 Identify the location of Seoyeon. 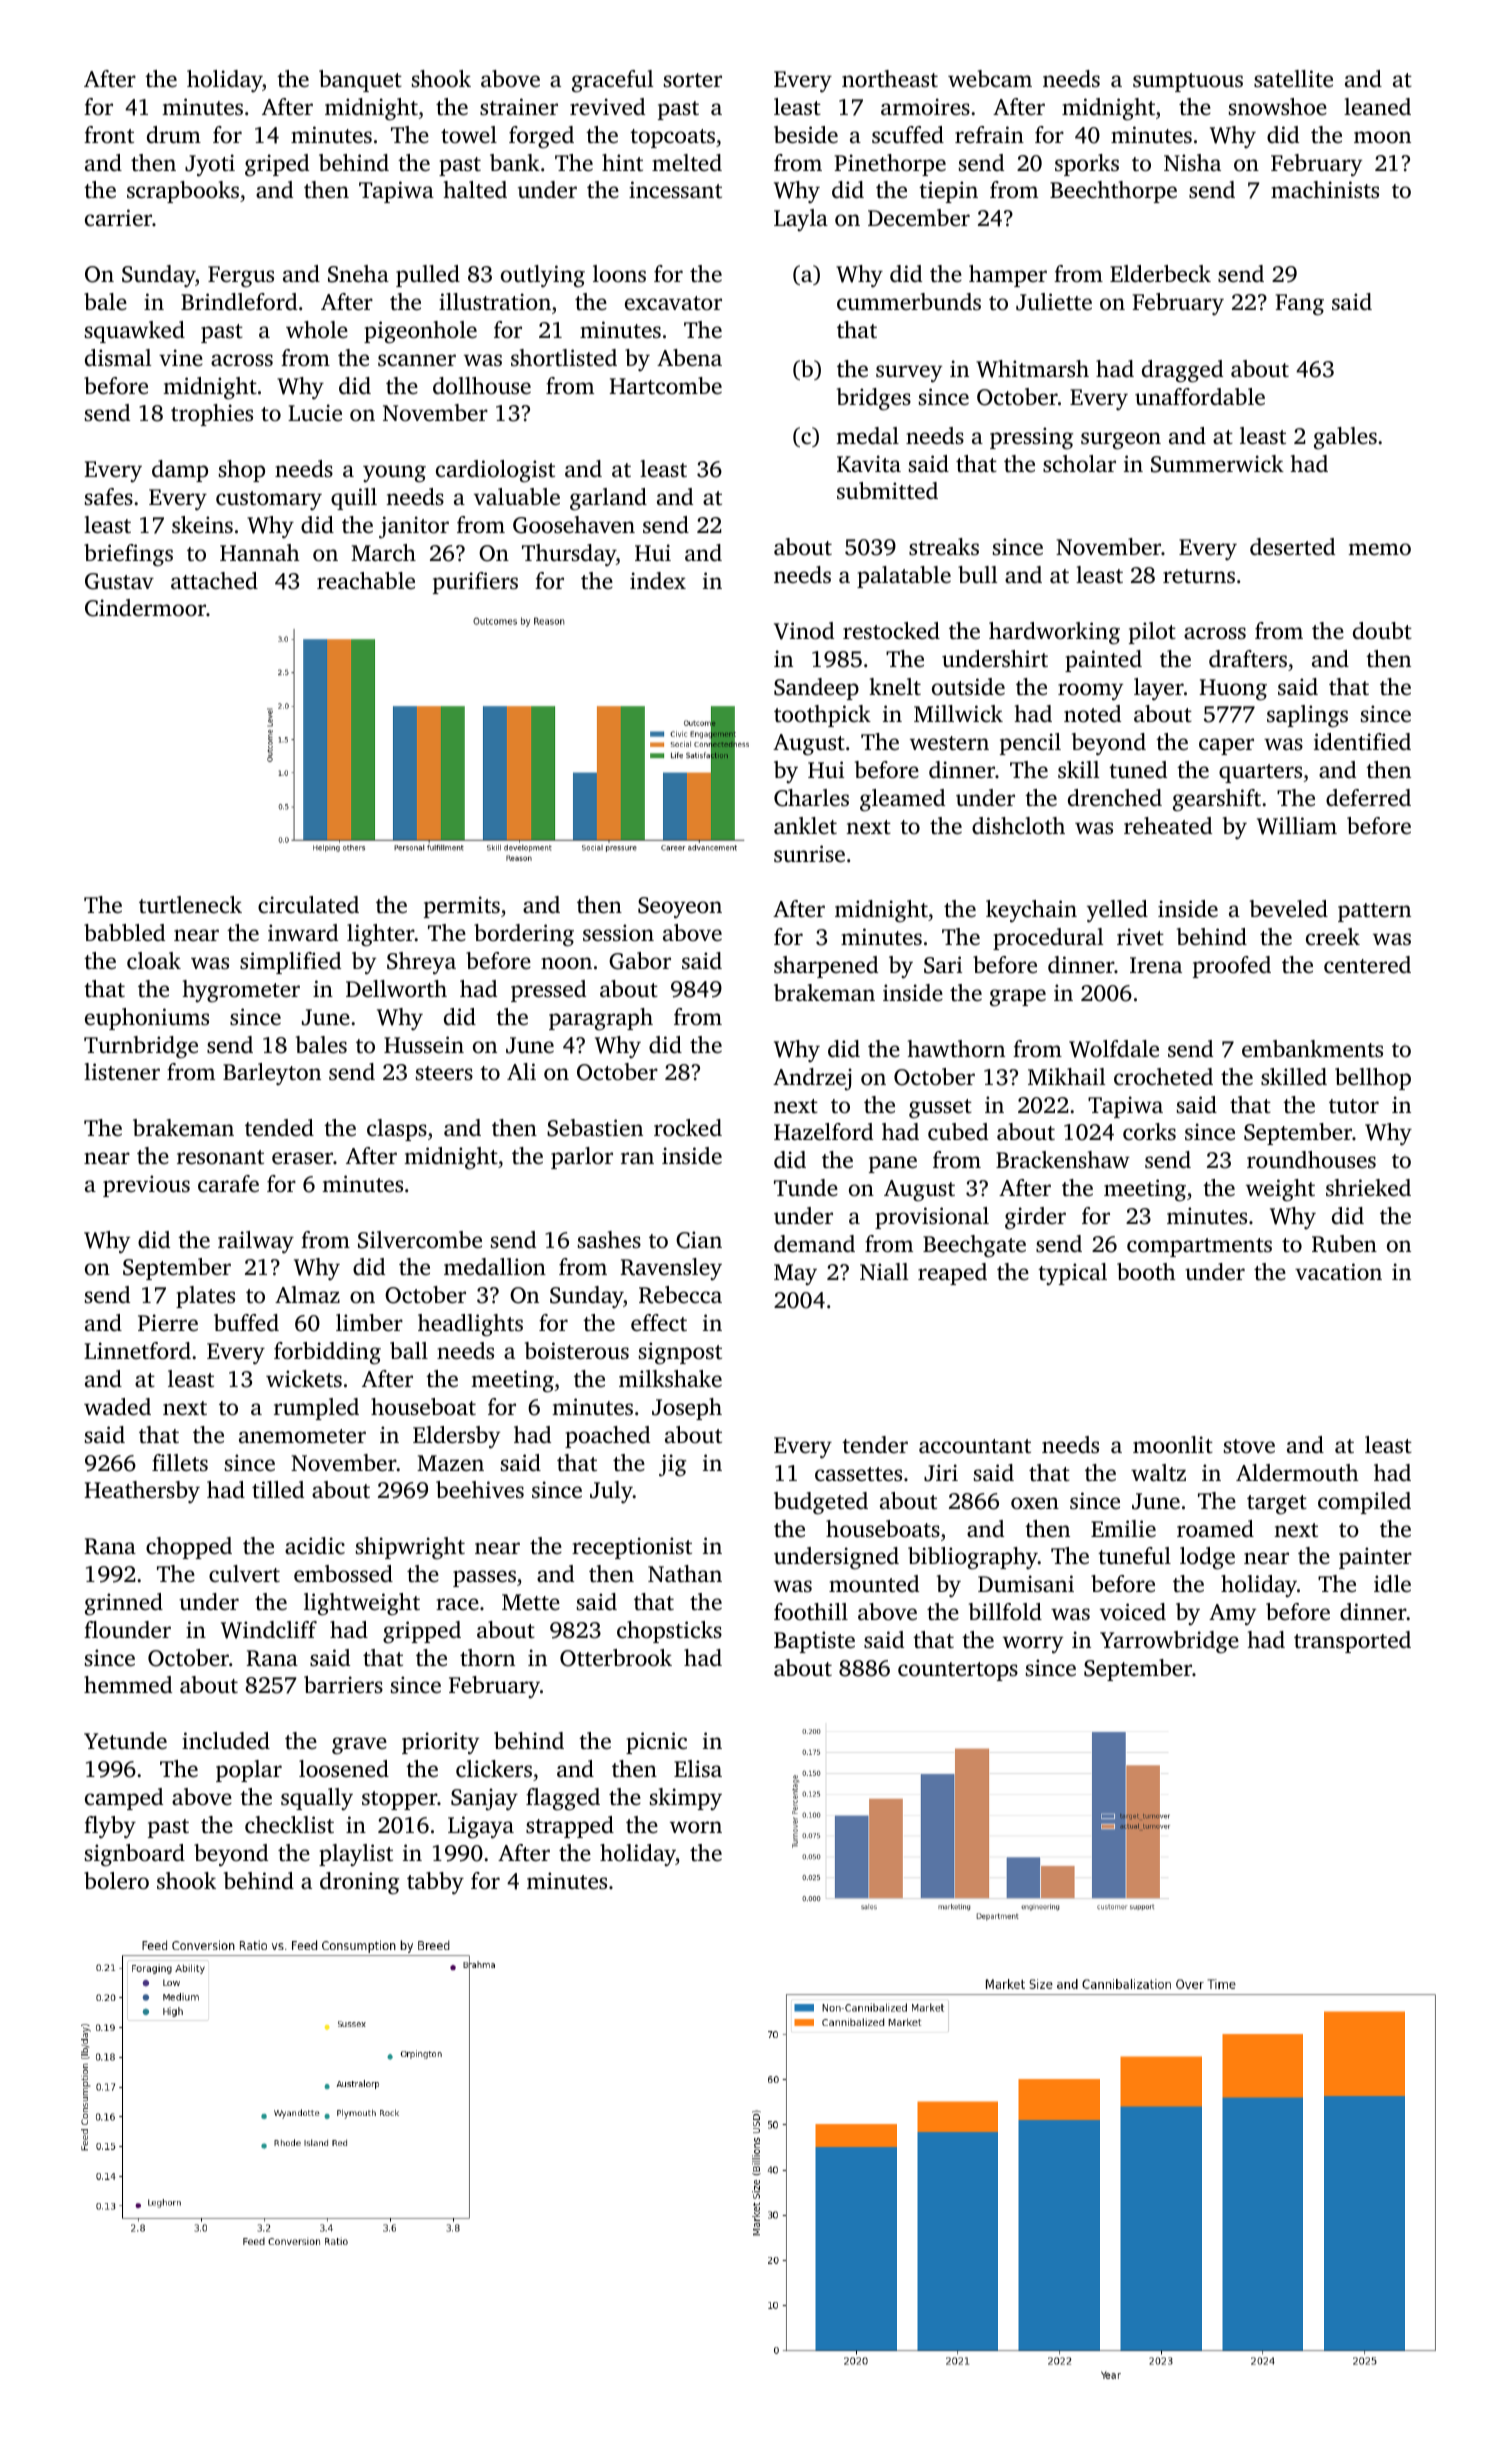
(680, 908).
